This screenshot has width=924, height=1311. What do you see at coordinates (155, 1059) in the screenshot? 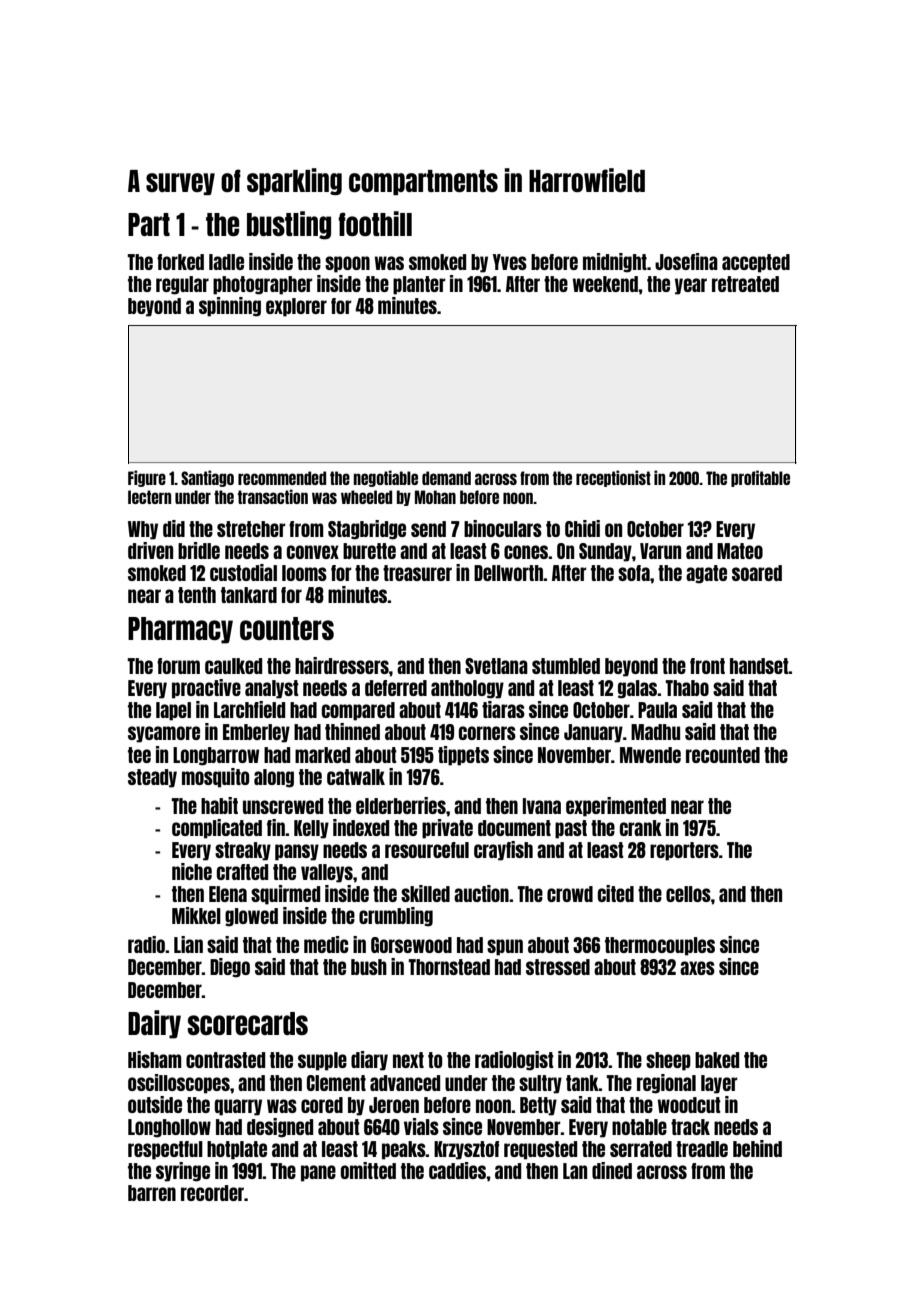
I see `Hisham` at bounding box center [155, 1059].
